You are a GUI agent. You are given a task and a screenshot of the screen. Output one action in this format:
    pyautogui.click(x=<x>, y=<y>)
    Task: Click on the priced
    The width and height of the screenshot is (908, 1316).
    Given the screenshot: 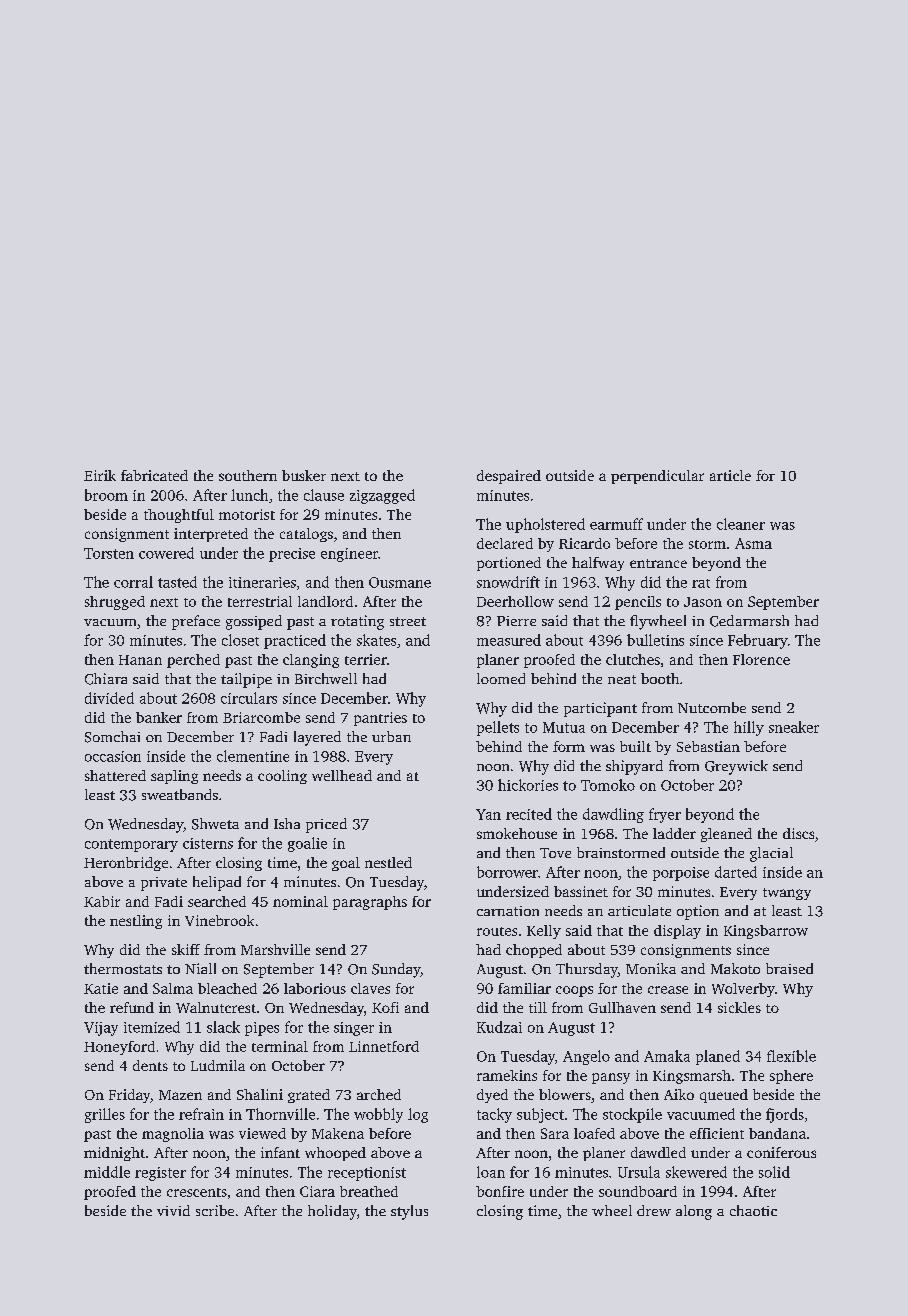 What is the action you would take?
    pyautogui.click(x=326, y=825)
